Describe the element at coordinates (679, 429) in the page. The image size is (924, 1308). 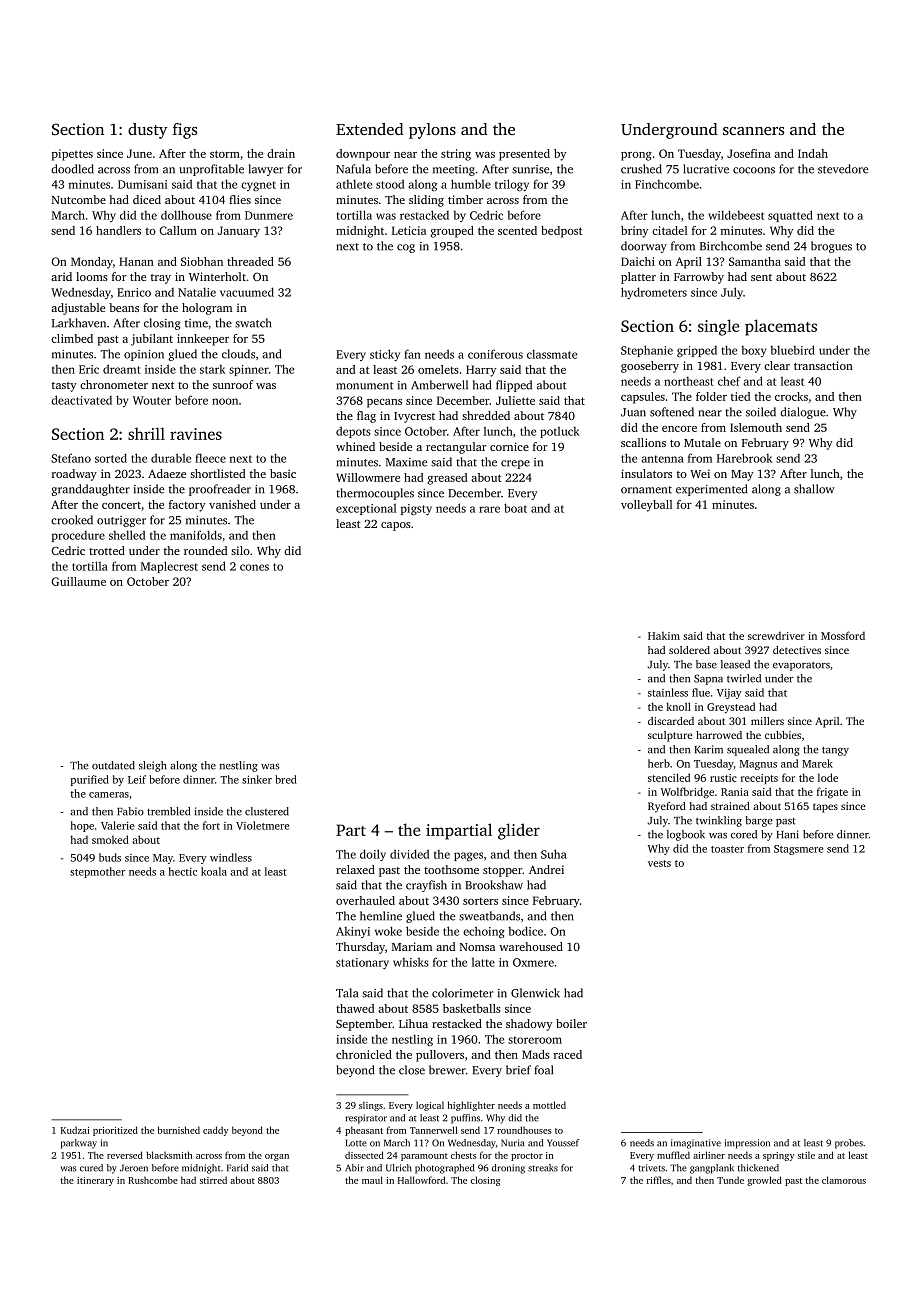
I see `encore` at that location.
